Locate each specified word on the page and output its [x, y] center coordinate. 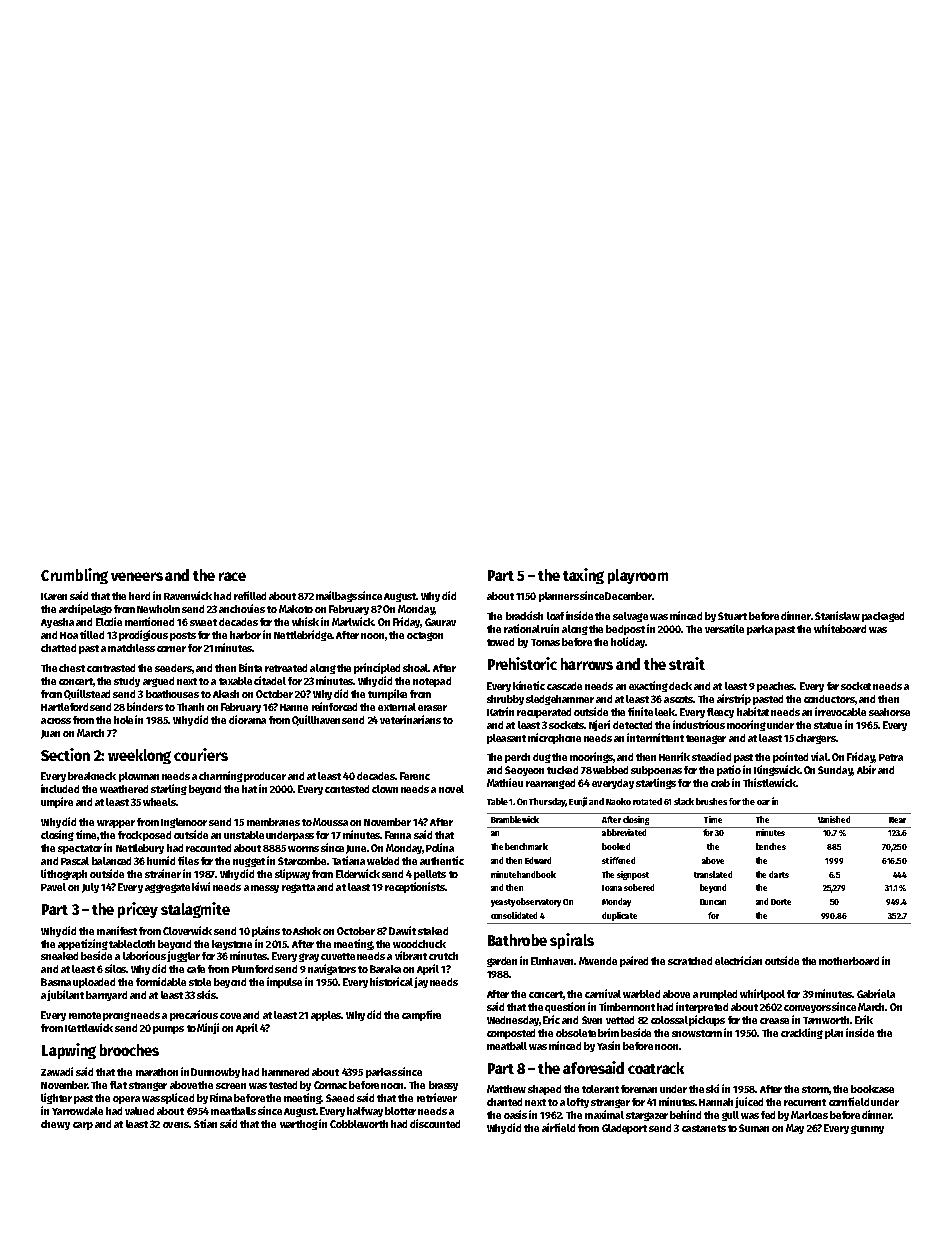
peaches [776, 687]
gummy [867, 1129]
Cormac [330, 1085]
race [232, 576]
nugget [249, 862]
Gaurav [440, 622]
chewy [55, 1125]
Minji [208, 1028]
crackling [802, 1033]
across [56, 721]
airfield [558, 1127]
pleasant [506, 739]
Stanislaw [837, 615]
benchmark [526, 846]
